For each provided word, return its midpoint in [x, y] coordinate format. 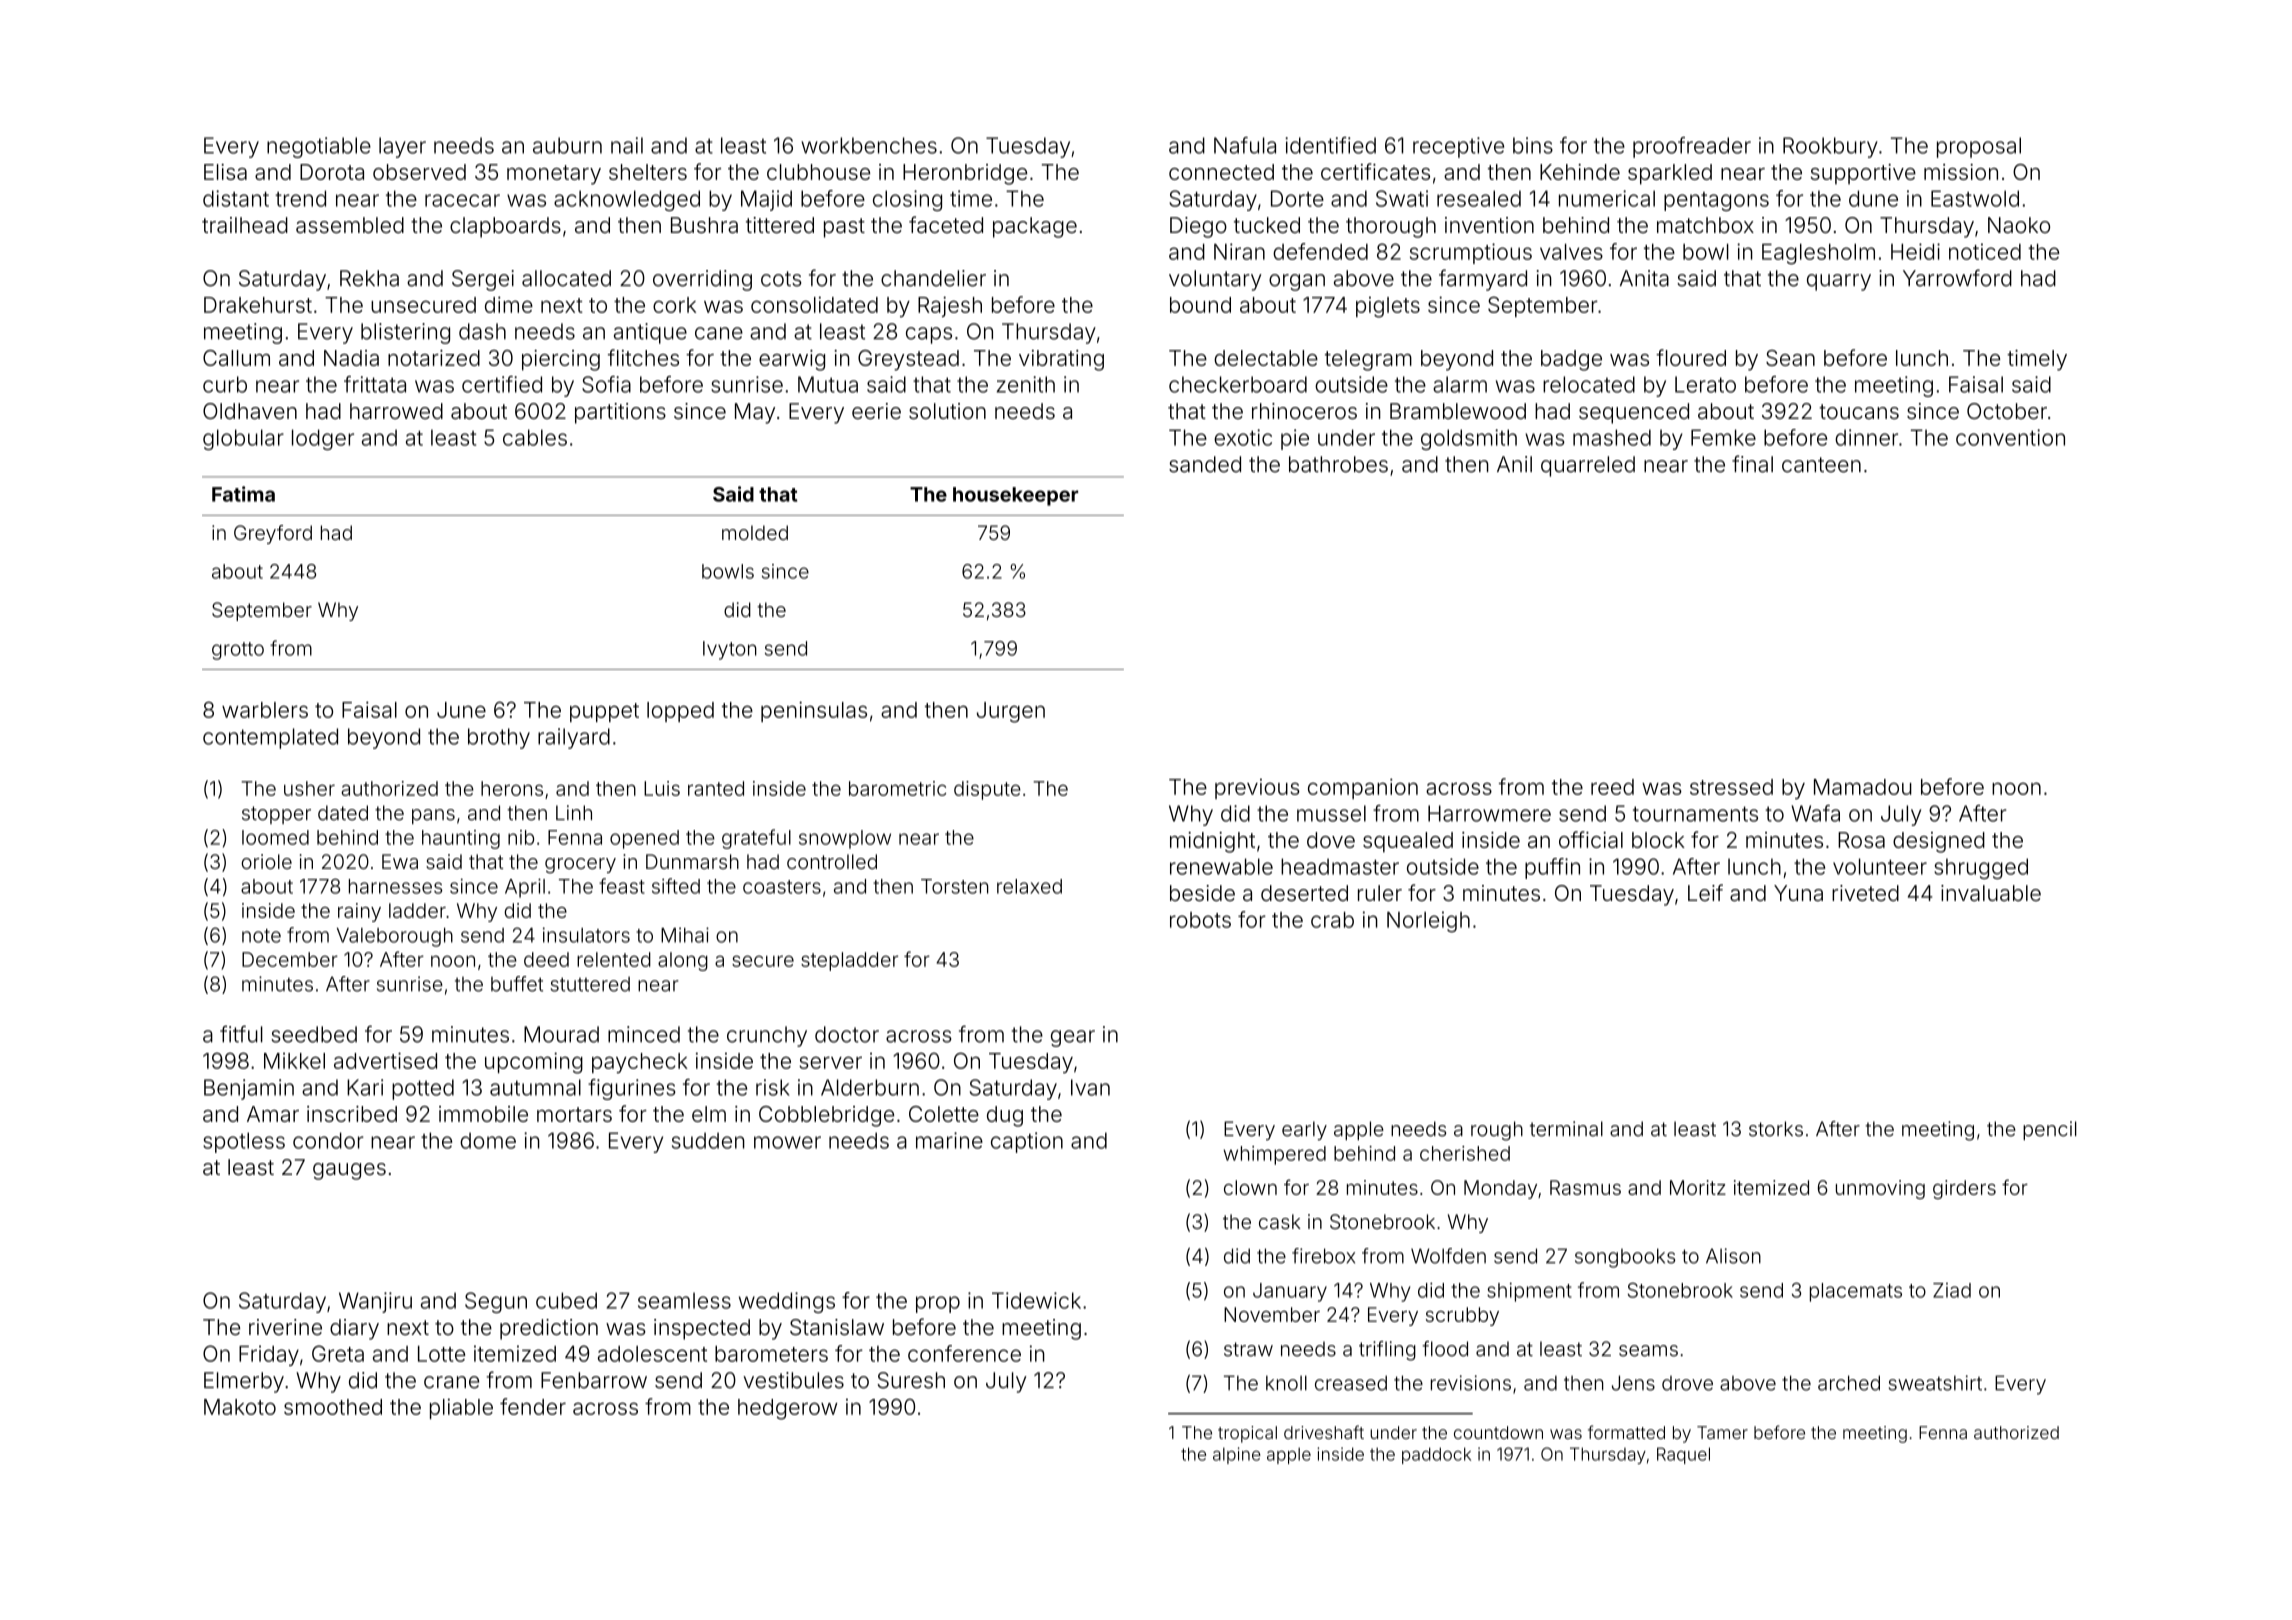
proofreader [1692, 147]
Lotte [441, 1354]
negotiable [319, 147]
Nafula [1245, 145]
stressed [1731, 787]
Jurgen [1011, 712]
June [461, 710]
